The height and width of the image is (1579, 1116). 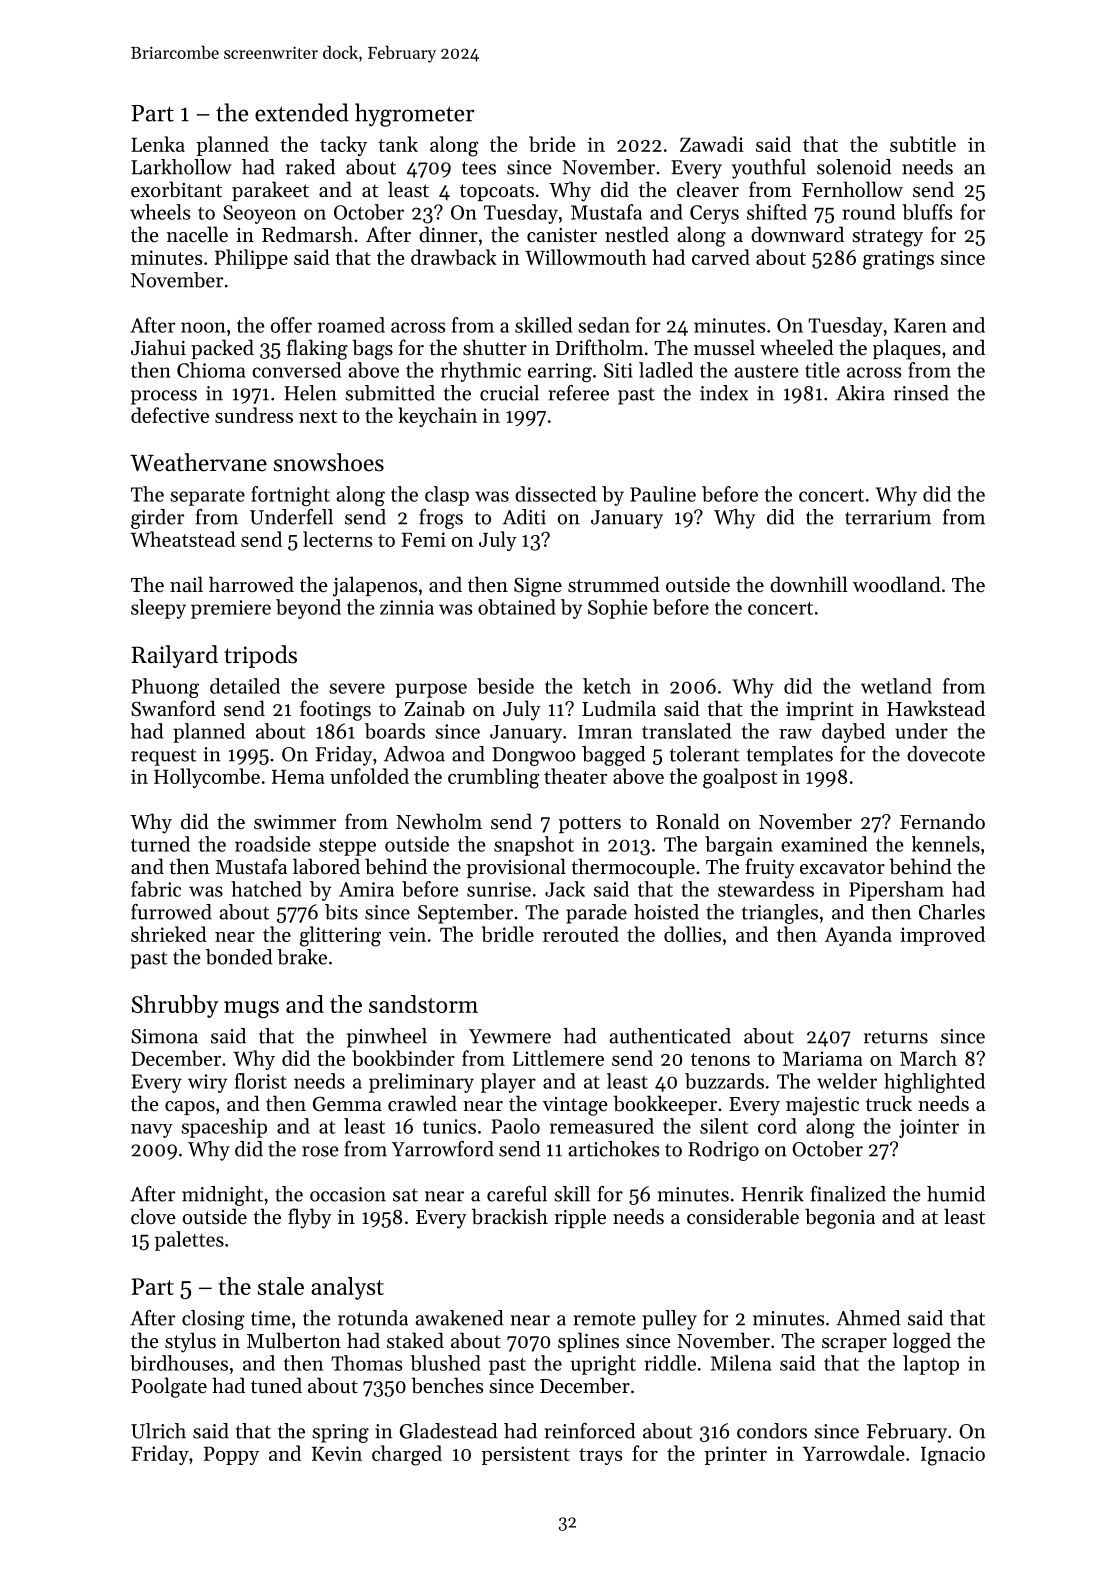 What do you see at coordinates (618, 609) in the image?
I see `Sophie` at bounding box center [618, 609].
